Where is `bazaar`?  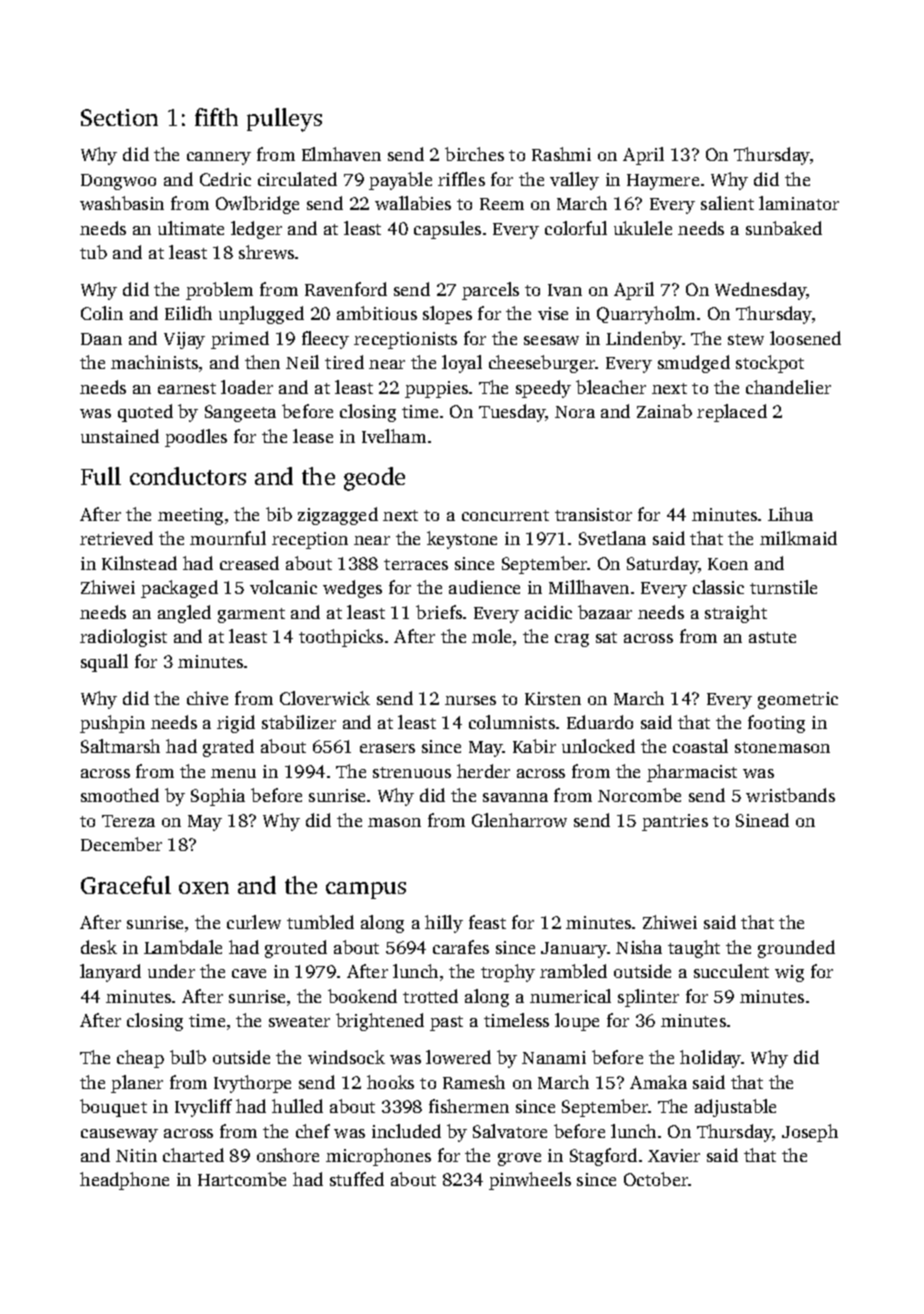
bazaar is located at coordinates (605, 612).
